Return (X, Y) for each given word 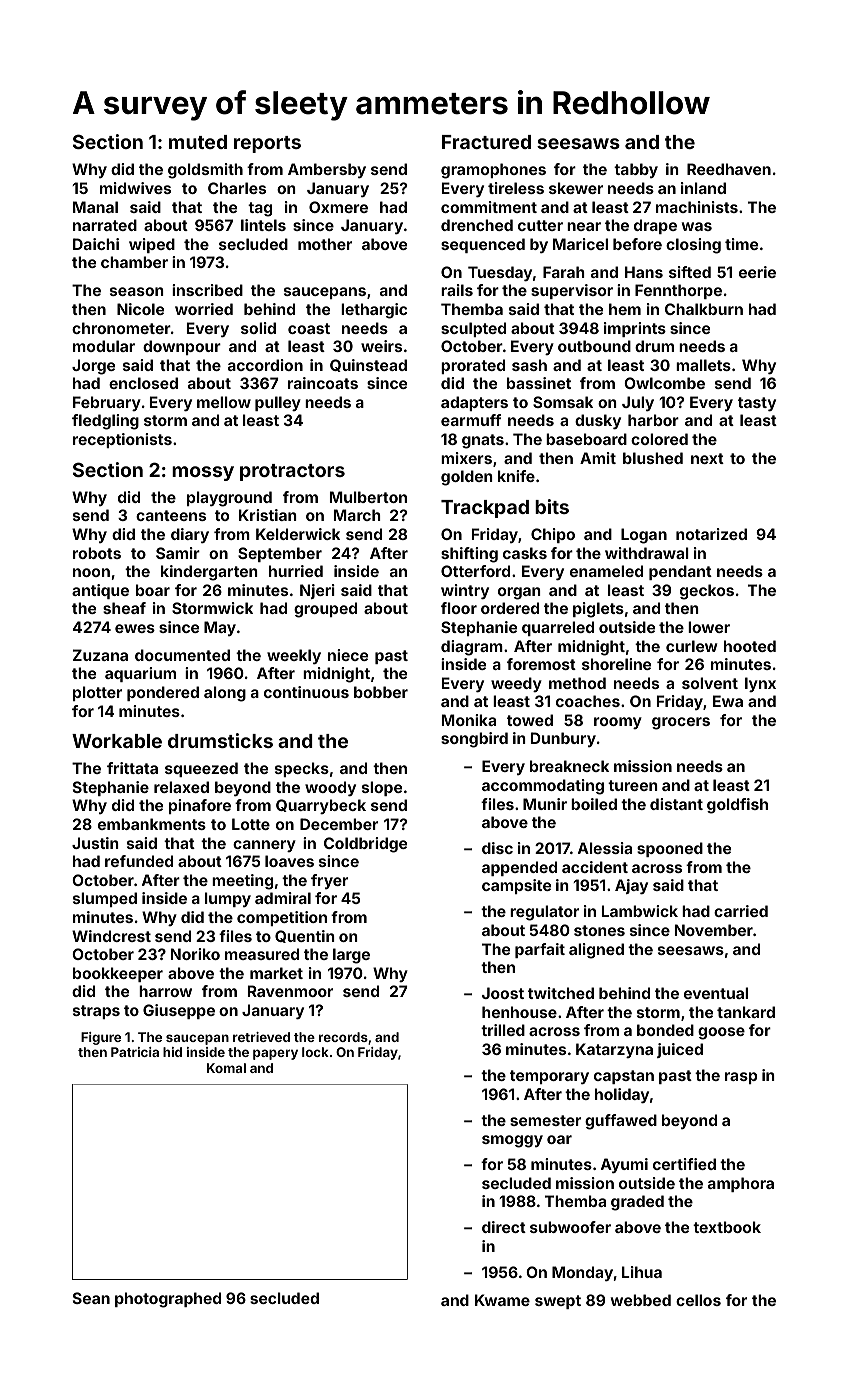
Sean (91, 1298)
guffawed (621, 1122)
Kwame (502, 1300)
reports (267, 144)
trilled (503, 1030)
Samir (178, 553)
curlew (691, 646)
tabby (636, 170)
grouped (325, 610)
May (220, 628)
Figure (101, 1038)
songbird (474, 740)
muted (198, 142)
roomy (618, 723)
